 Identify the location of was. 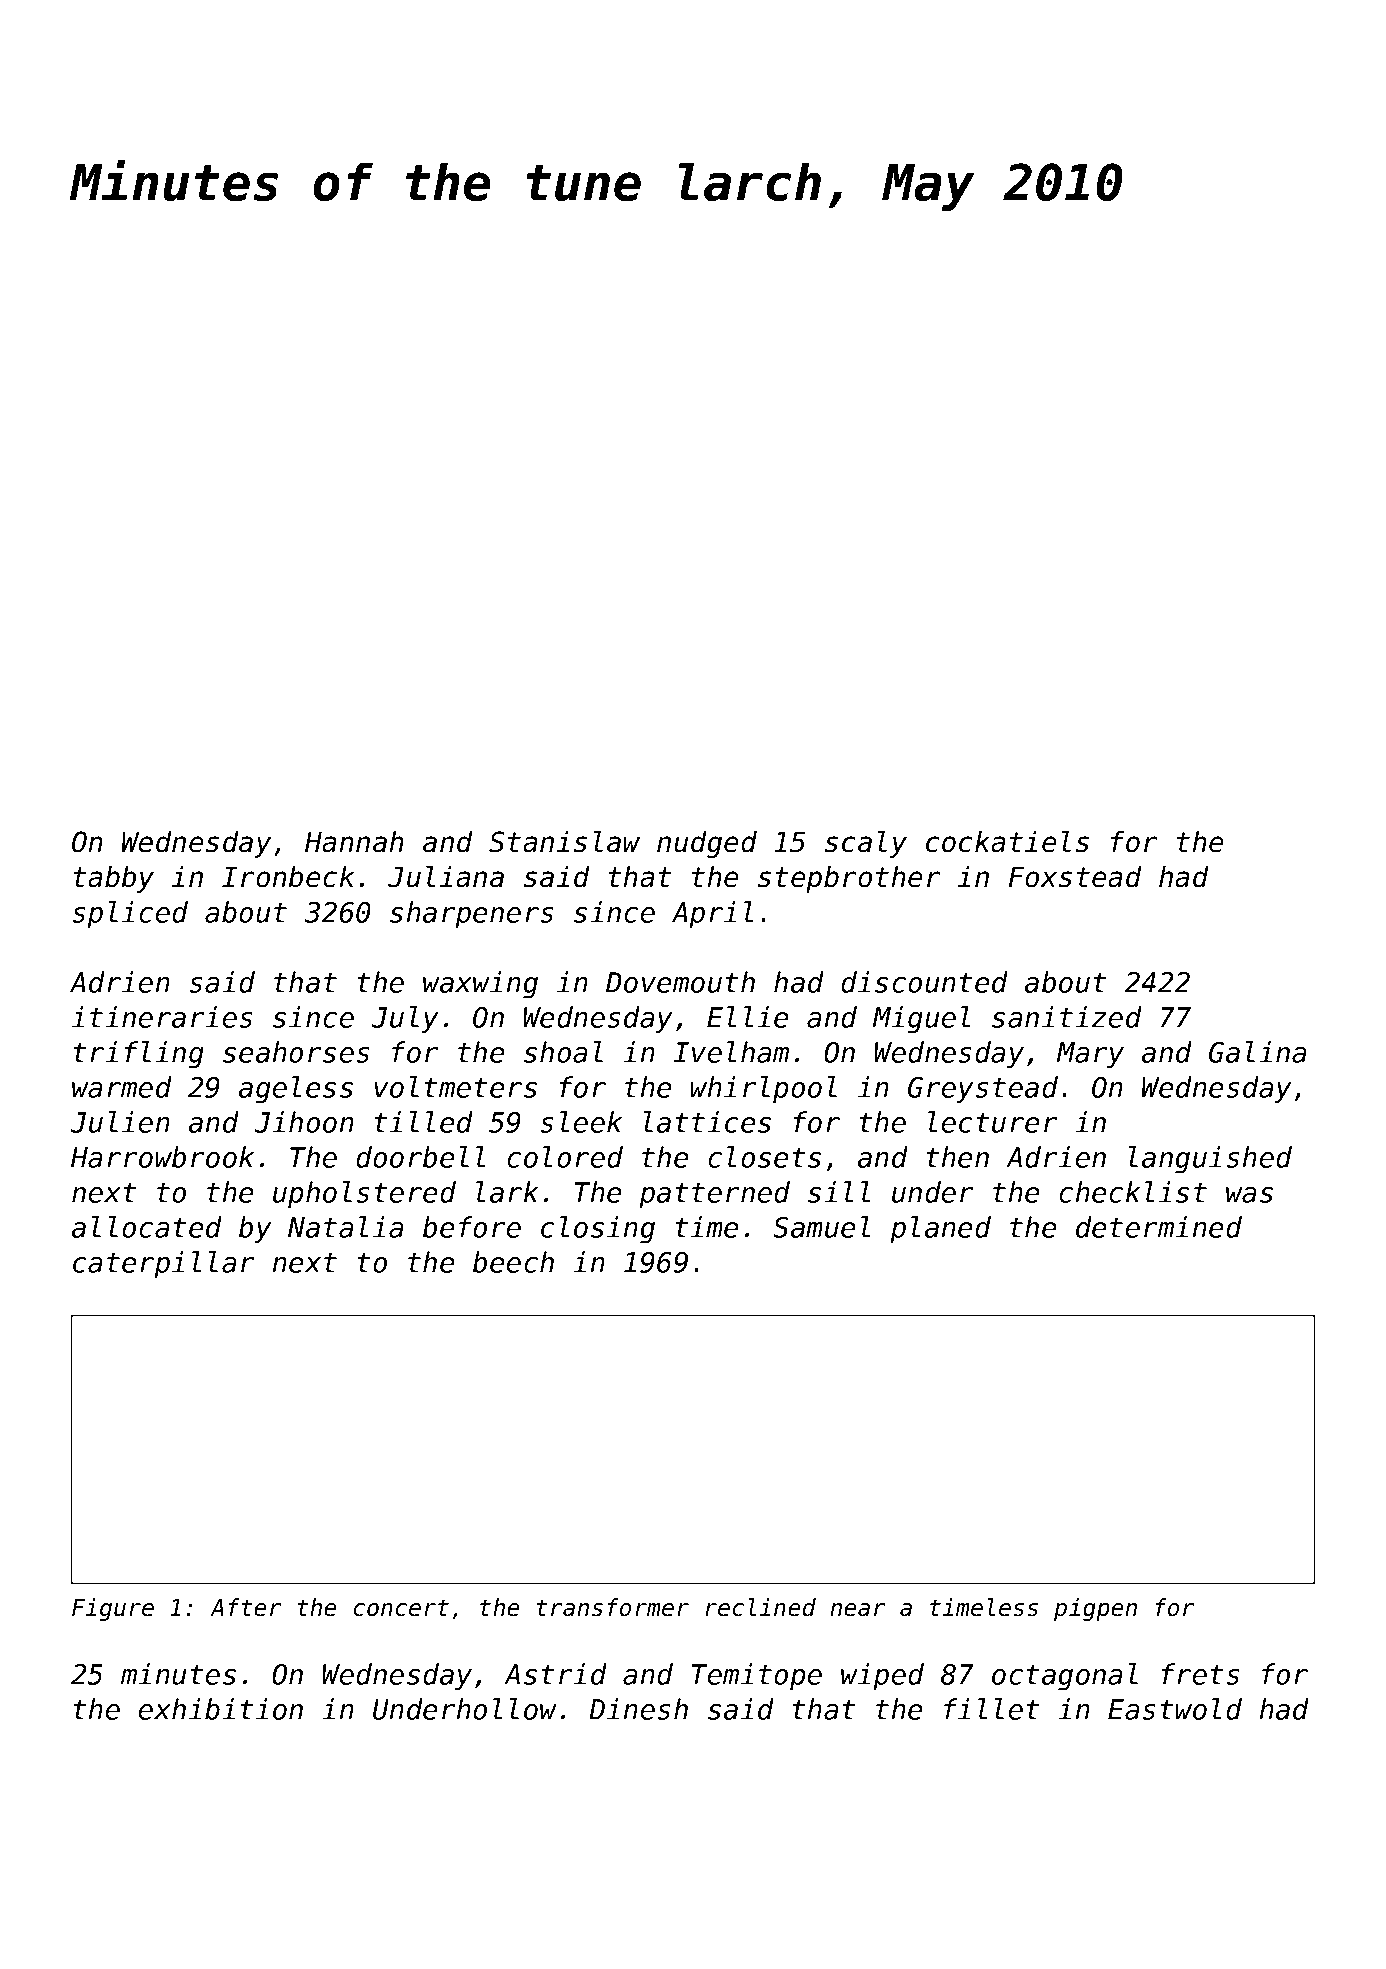
(1249, 1195).
